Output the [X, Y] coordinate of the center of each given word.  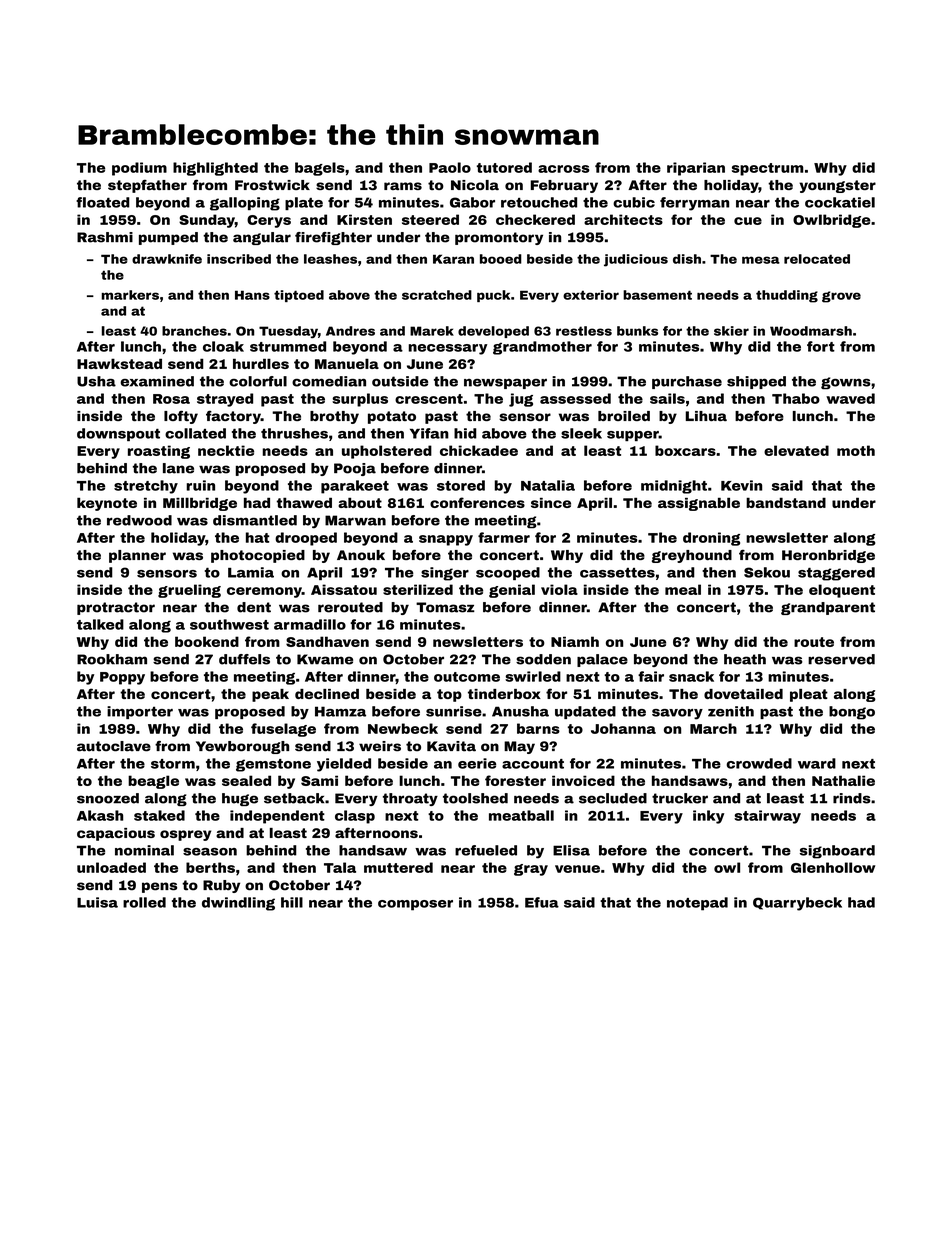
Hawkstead [119, 363]
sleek [581, 433]
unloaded [111, 867]
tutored [504, 167]
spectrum [768, 169]
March [713, 728]
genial [512, 591]
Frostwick [272, 185]
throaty [410, 799]
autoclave [114, 746]
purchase [687, 382]
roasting [159, 452]
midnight [674, 487]
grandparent [828, 608]
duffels [244, 659]
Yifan [429, 433]
